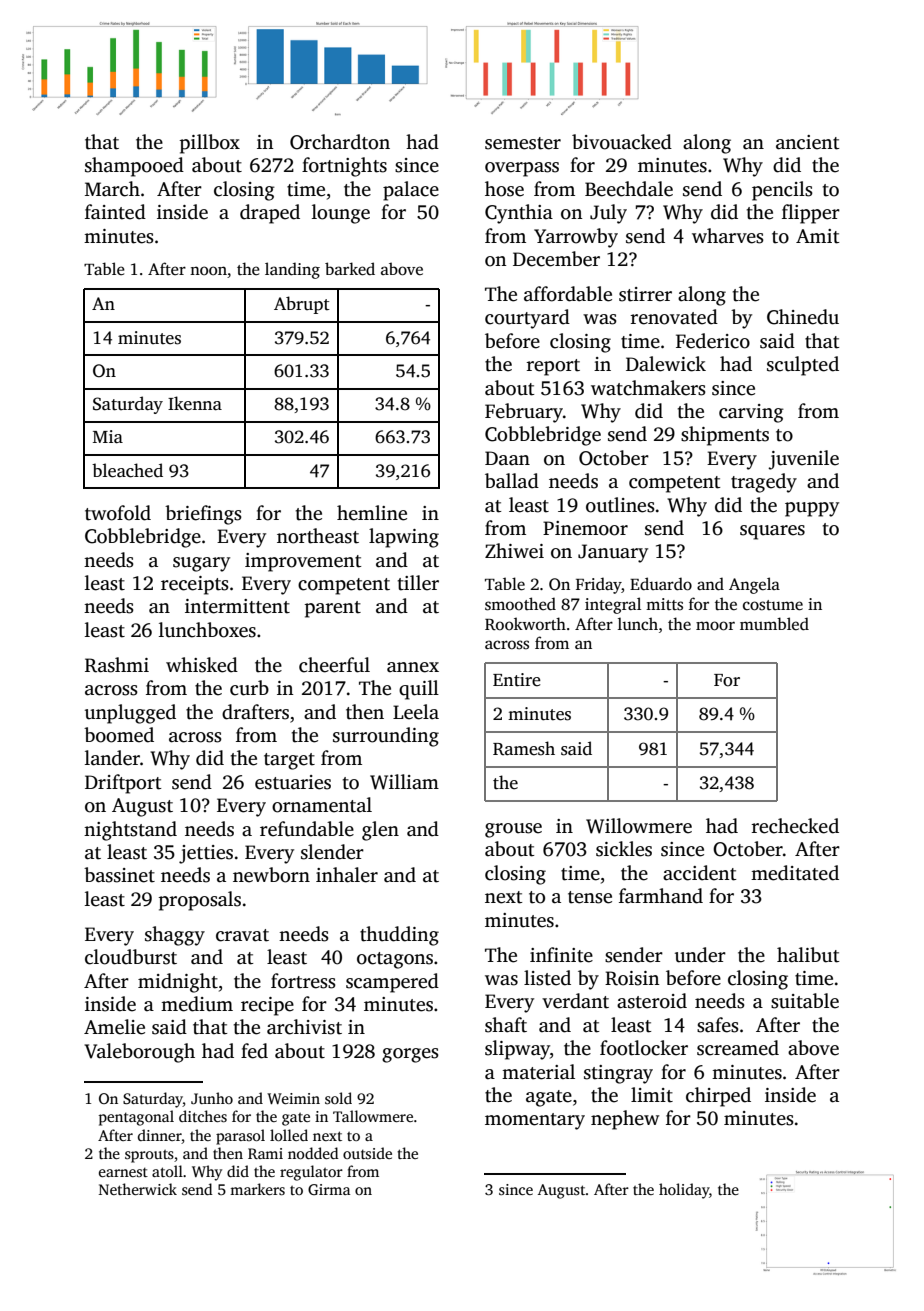 This page has height=1311, width=924. I want to click on shampooed, so click(134, 167).
